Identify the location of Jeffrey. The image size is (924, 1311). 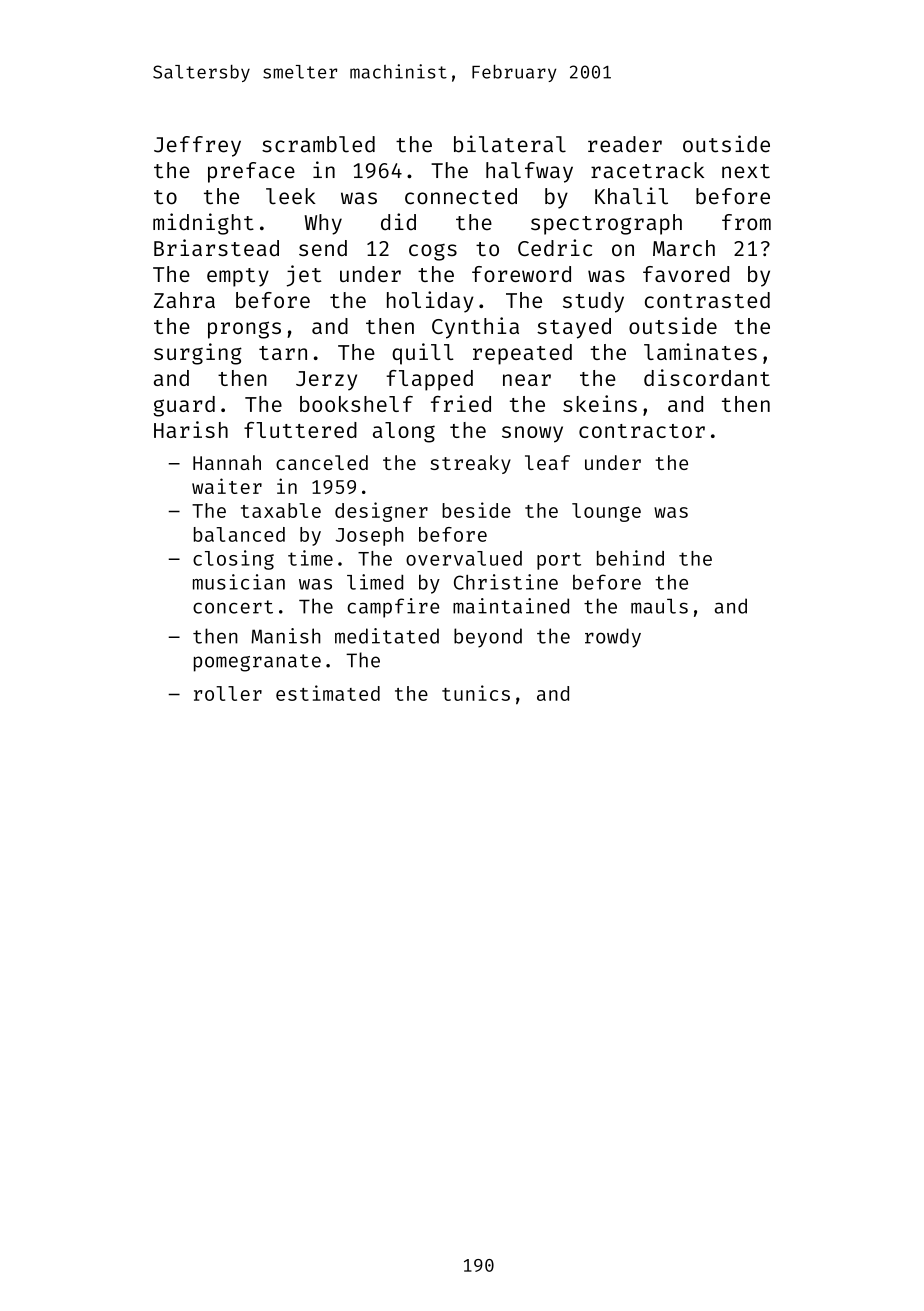
(197, 146).
